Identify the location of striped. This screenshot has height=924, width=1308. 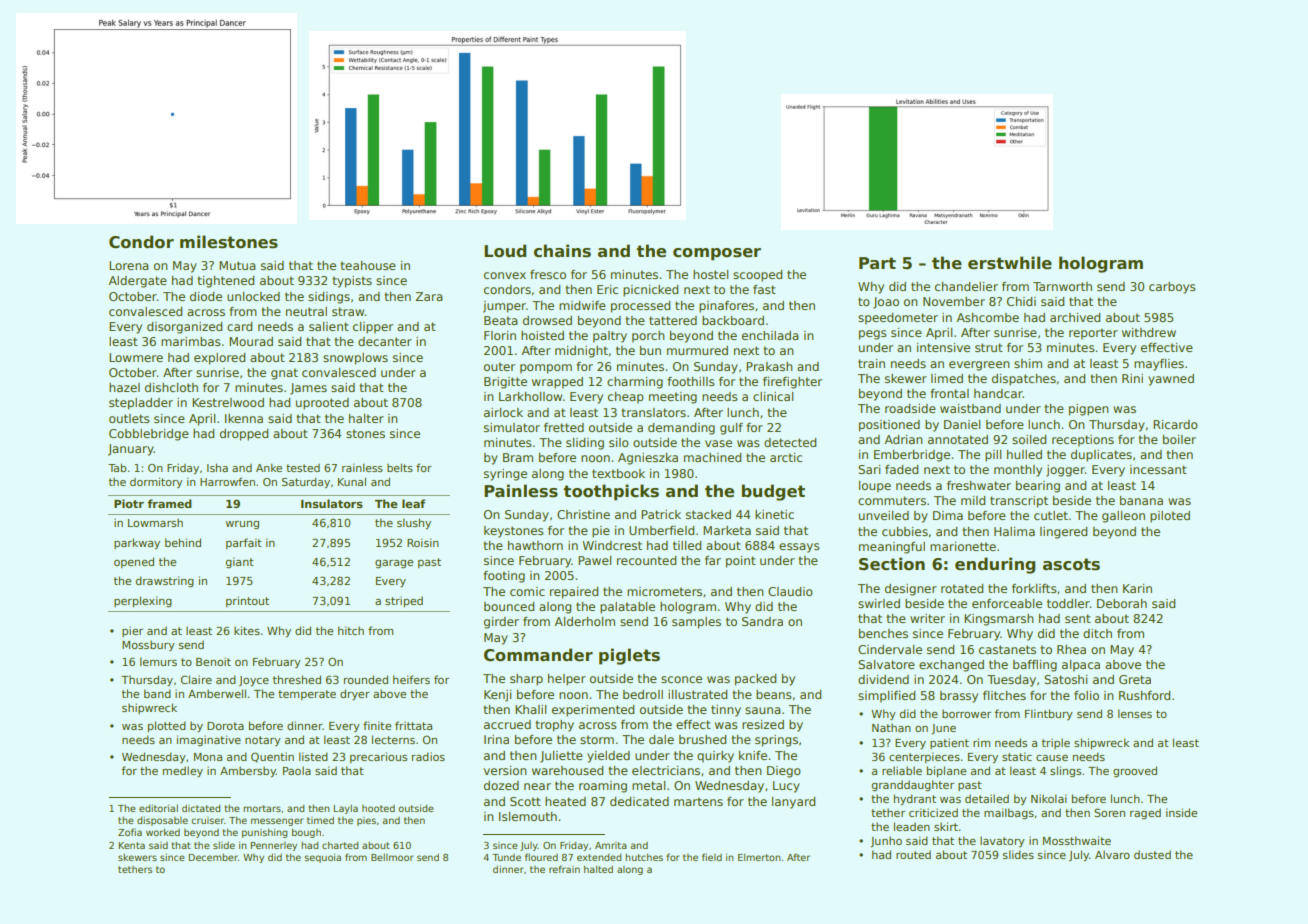
(404, 601).
